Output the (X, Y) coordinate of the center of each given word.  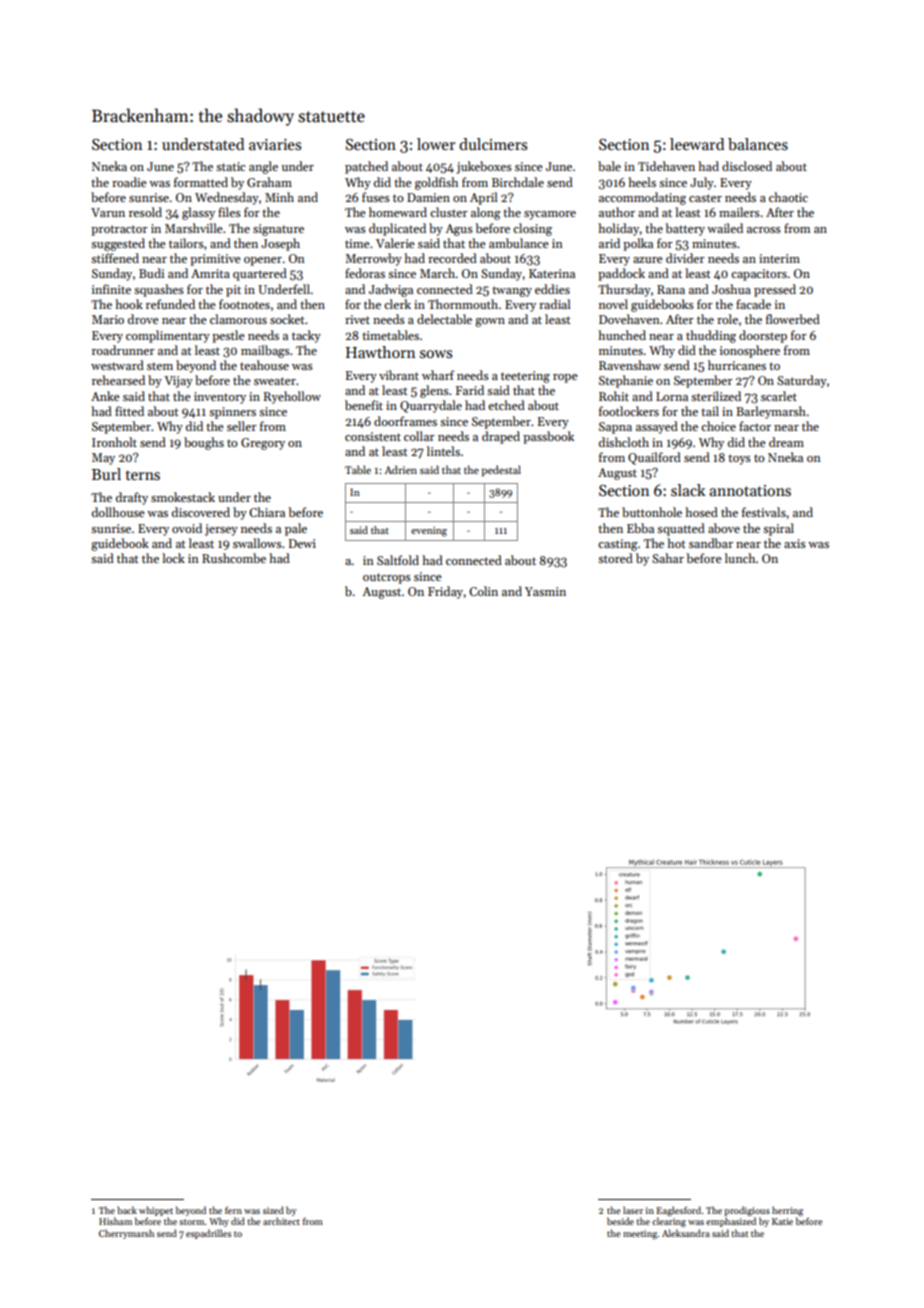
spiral (778, 529)
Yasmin (545, 591)
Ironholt (114, 442)
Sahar (668, 558)
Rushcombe (234, 558)
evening (429, 532)
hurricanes (737, 365)
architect (281, 1221)
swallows (257, 543)
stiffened (115, 258)
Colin (483, 591)
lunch (740, 558)
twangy (512, 291)
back (127, 1210)
